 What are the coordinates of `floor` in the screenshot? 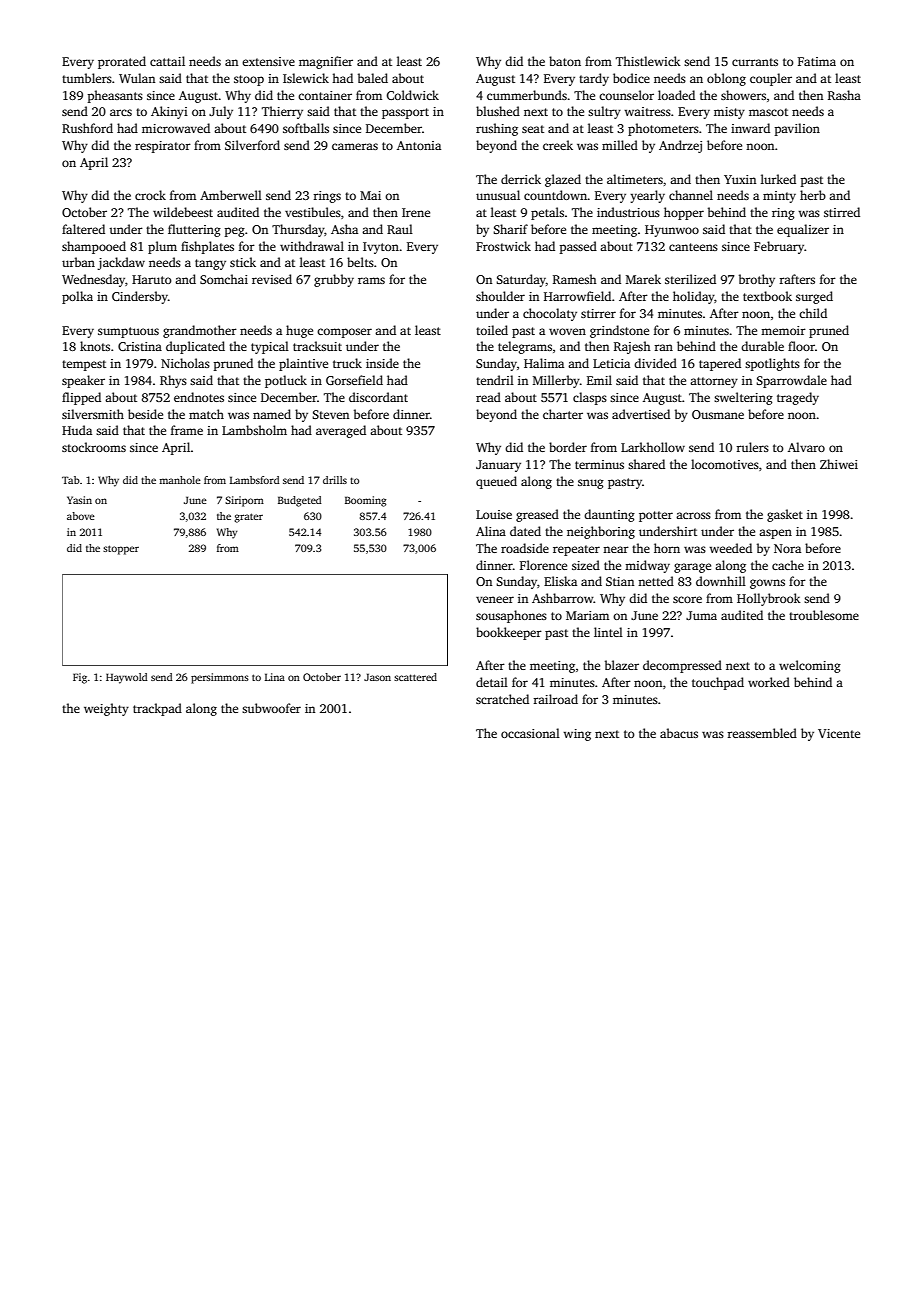 It's located at (801, 346).
